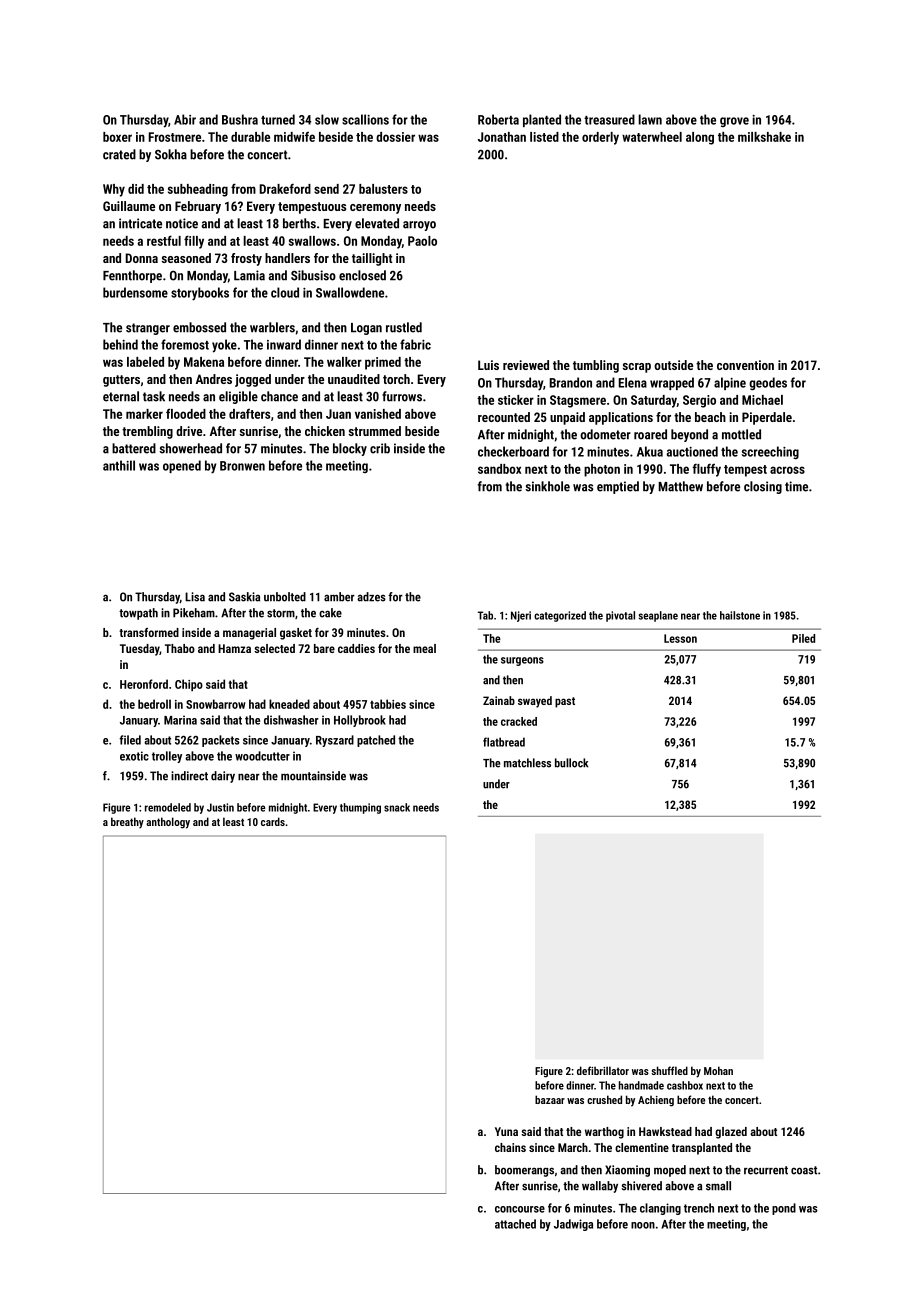  What do you see at coordinates (402, 396) in the document?
I see `furrows` at bounding box center [402, 396].
